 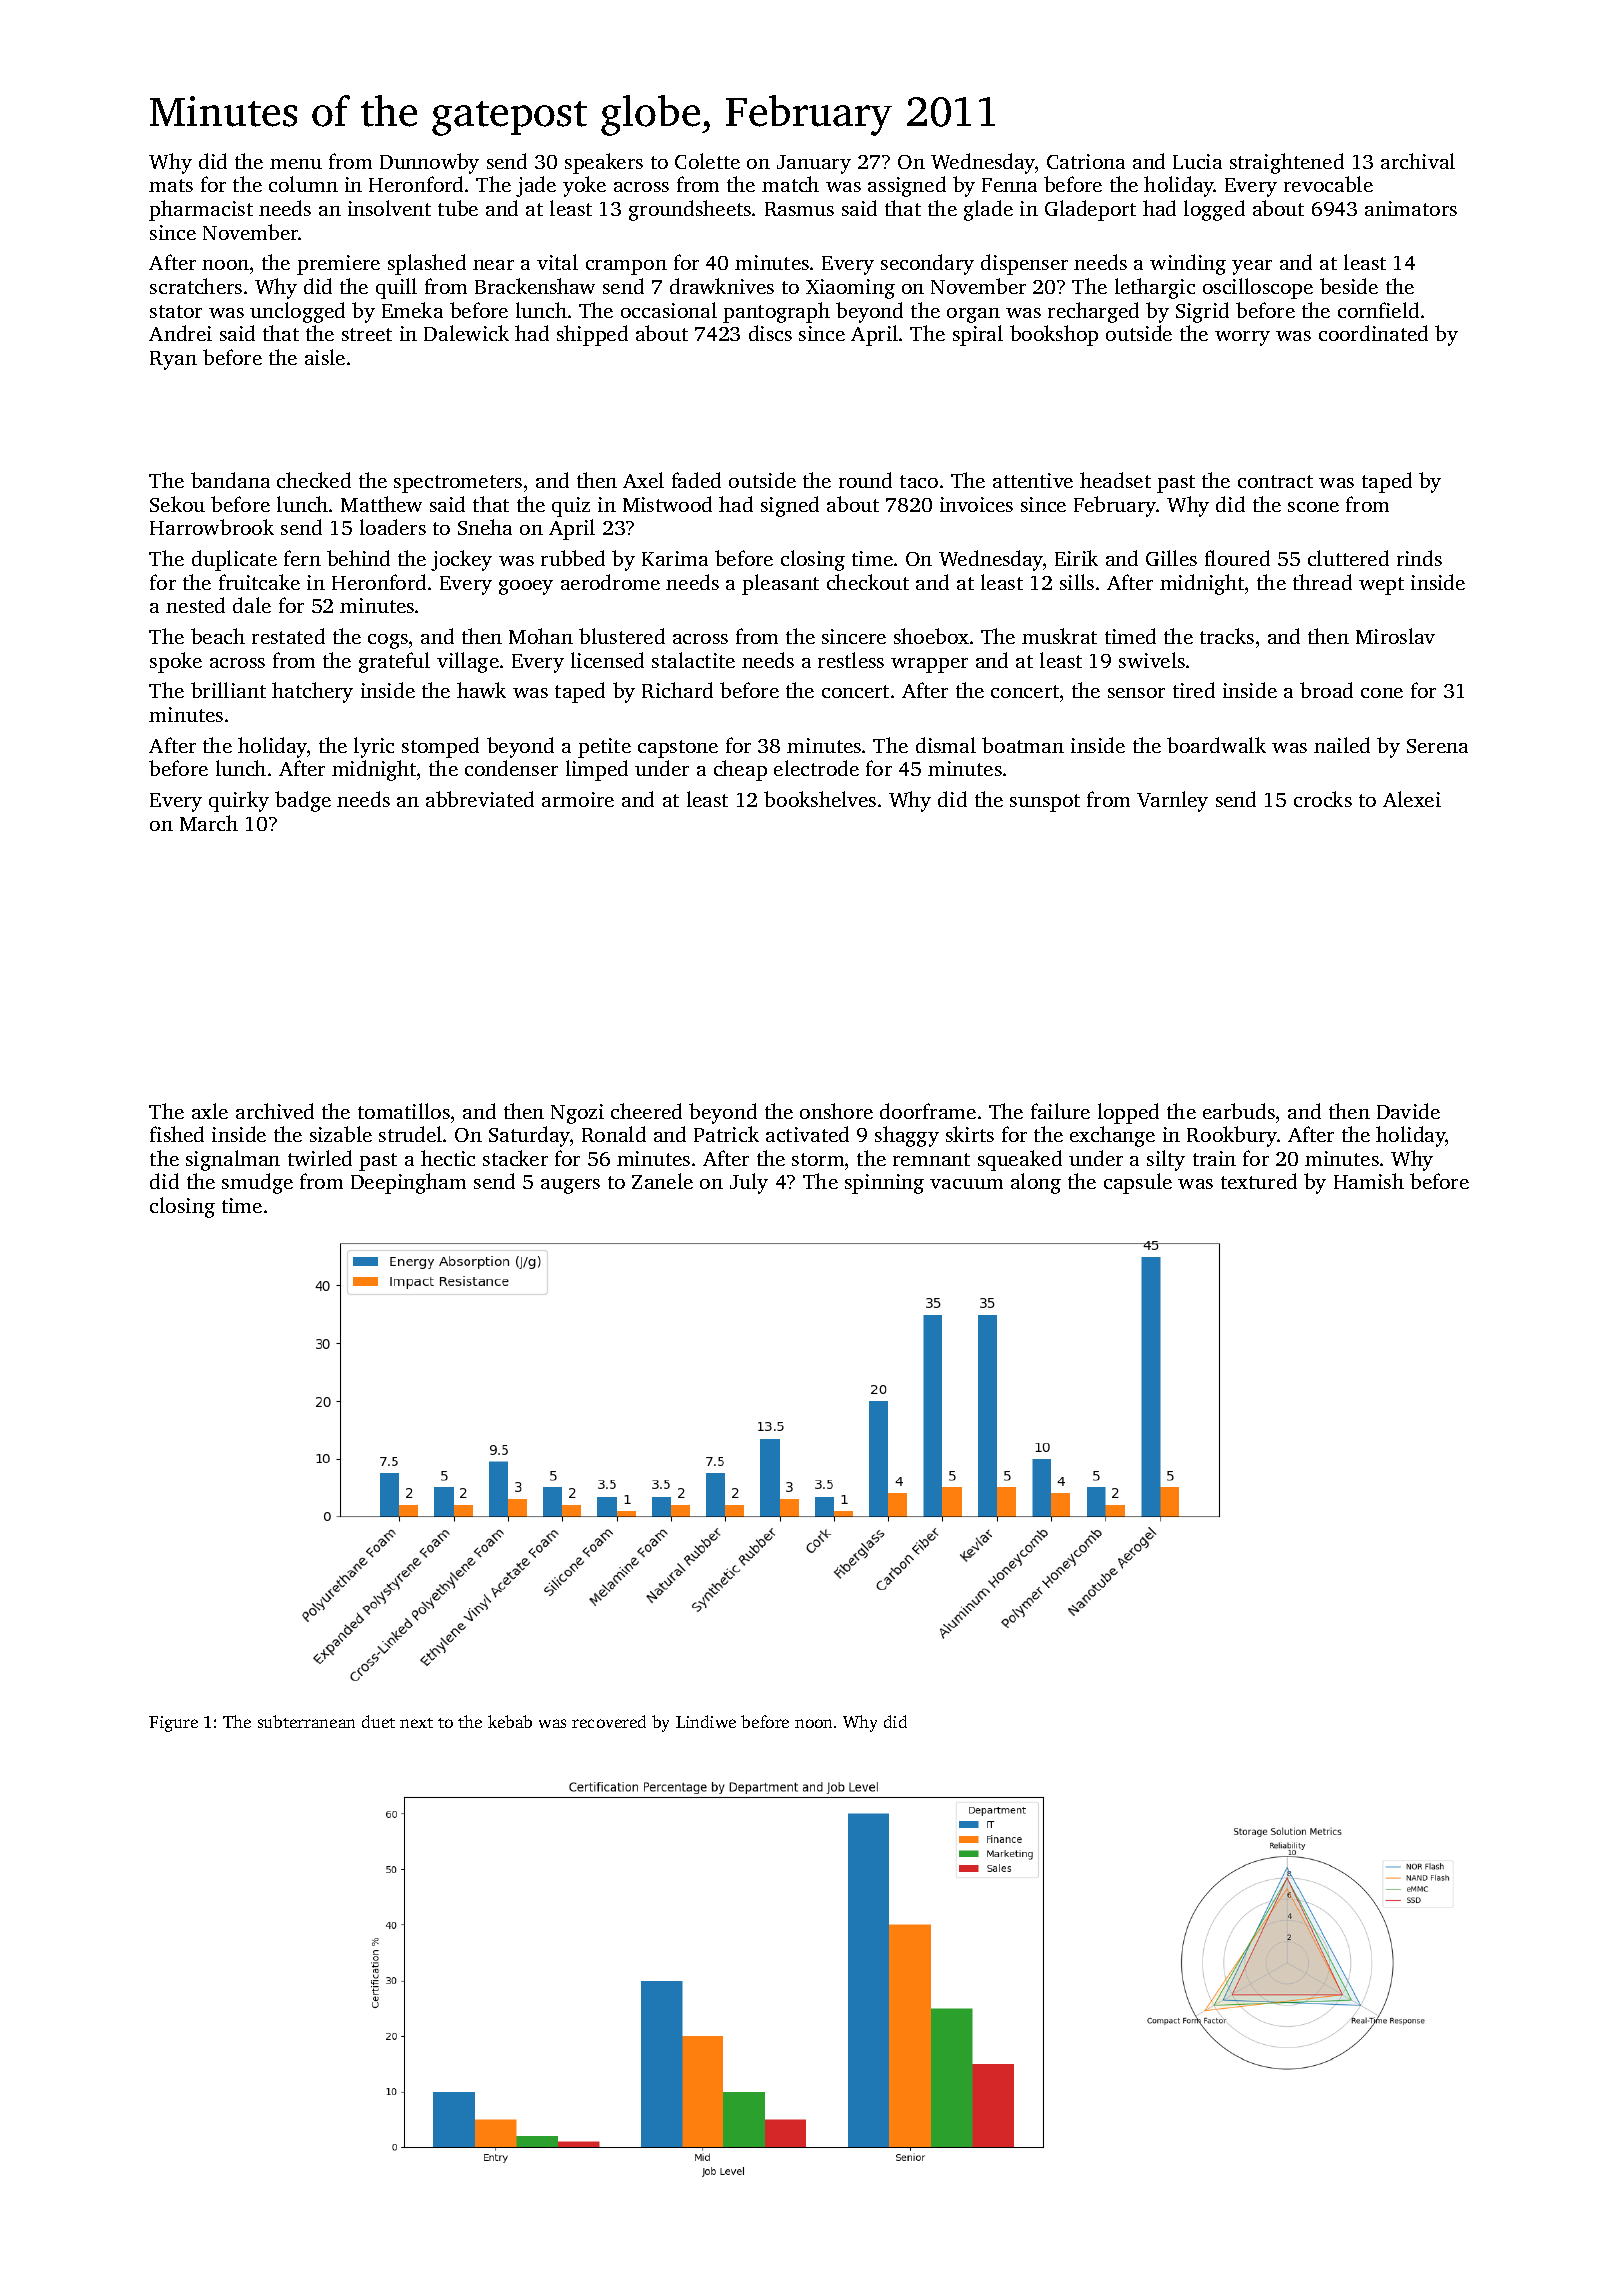 I want to click on blustered, so click(x=622, y=636).
